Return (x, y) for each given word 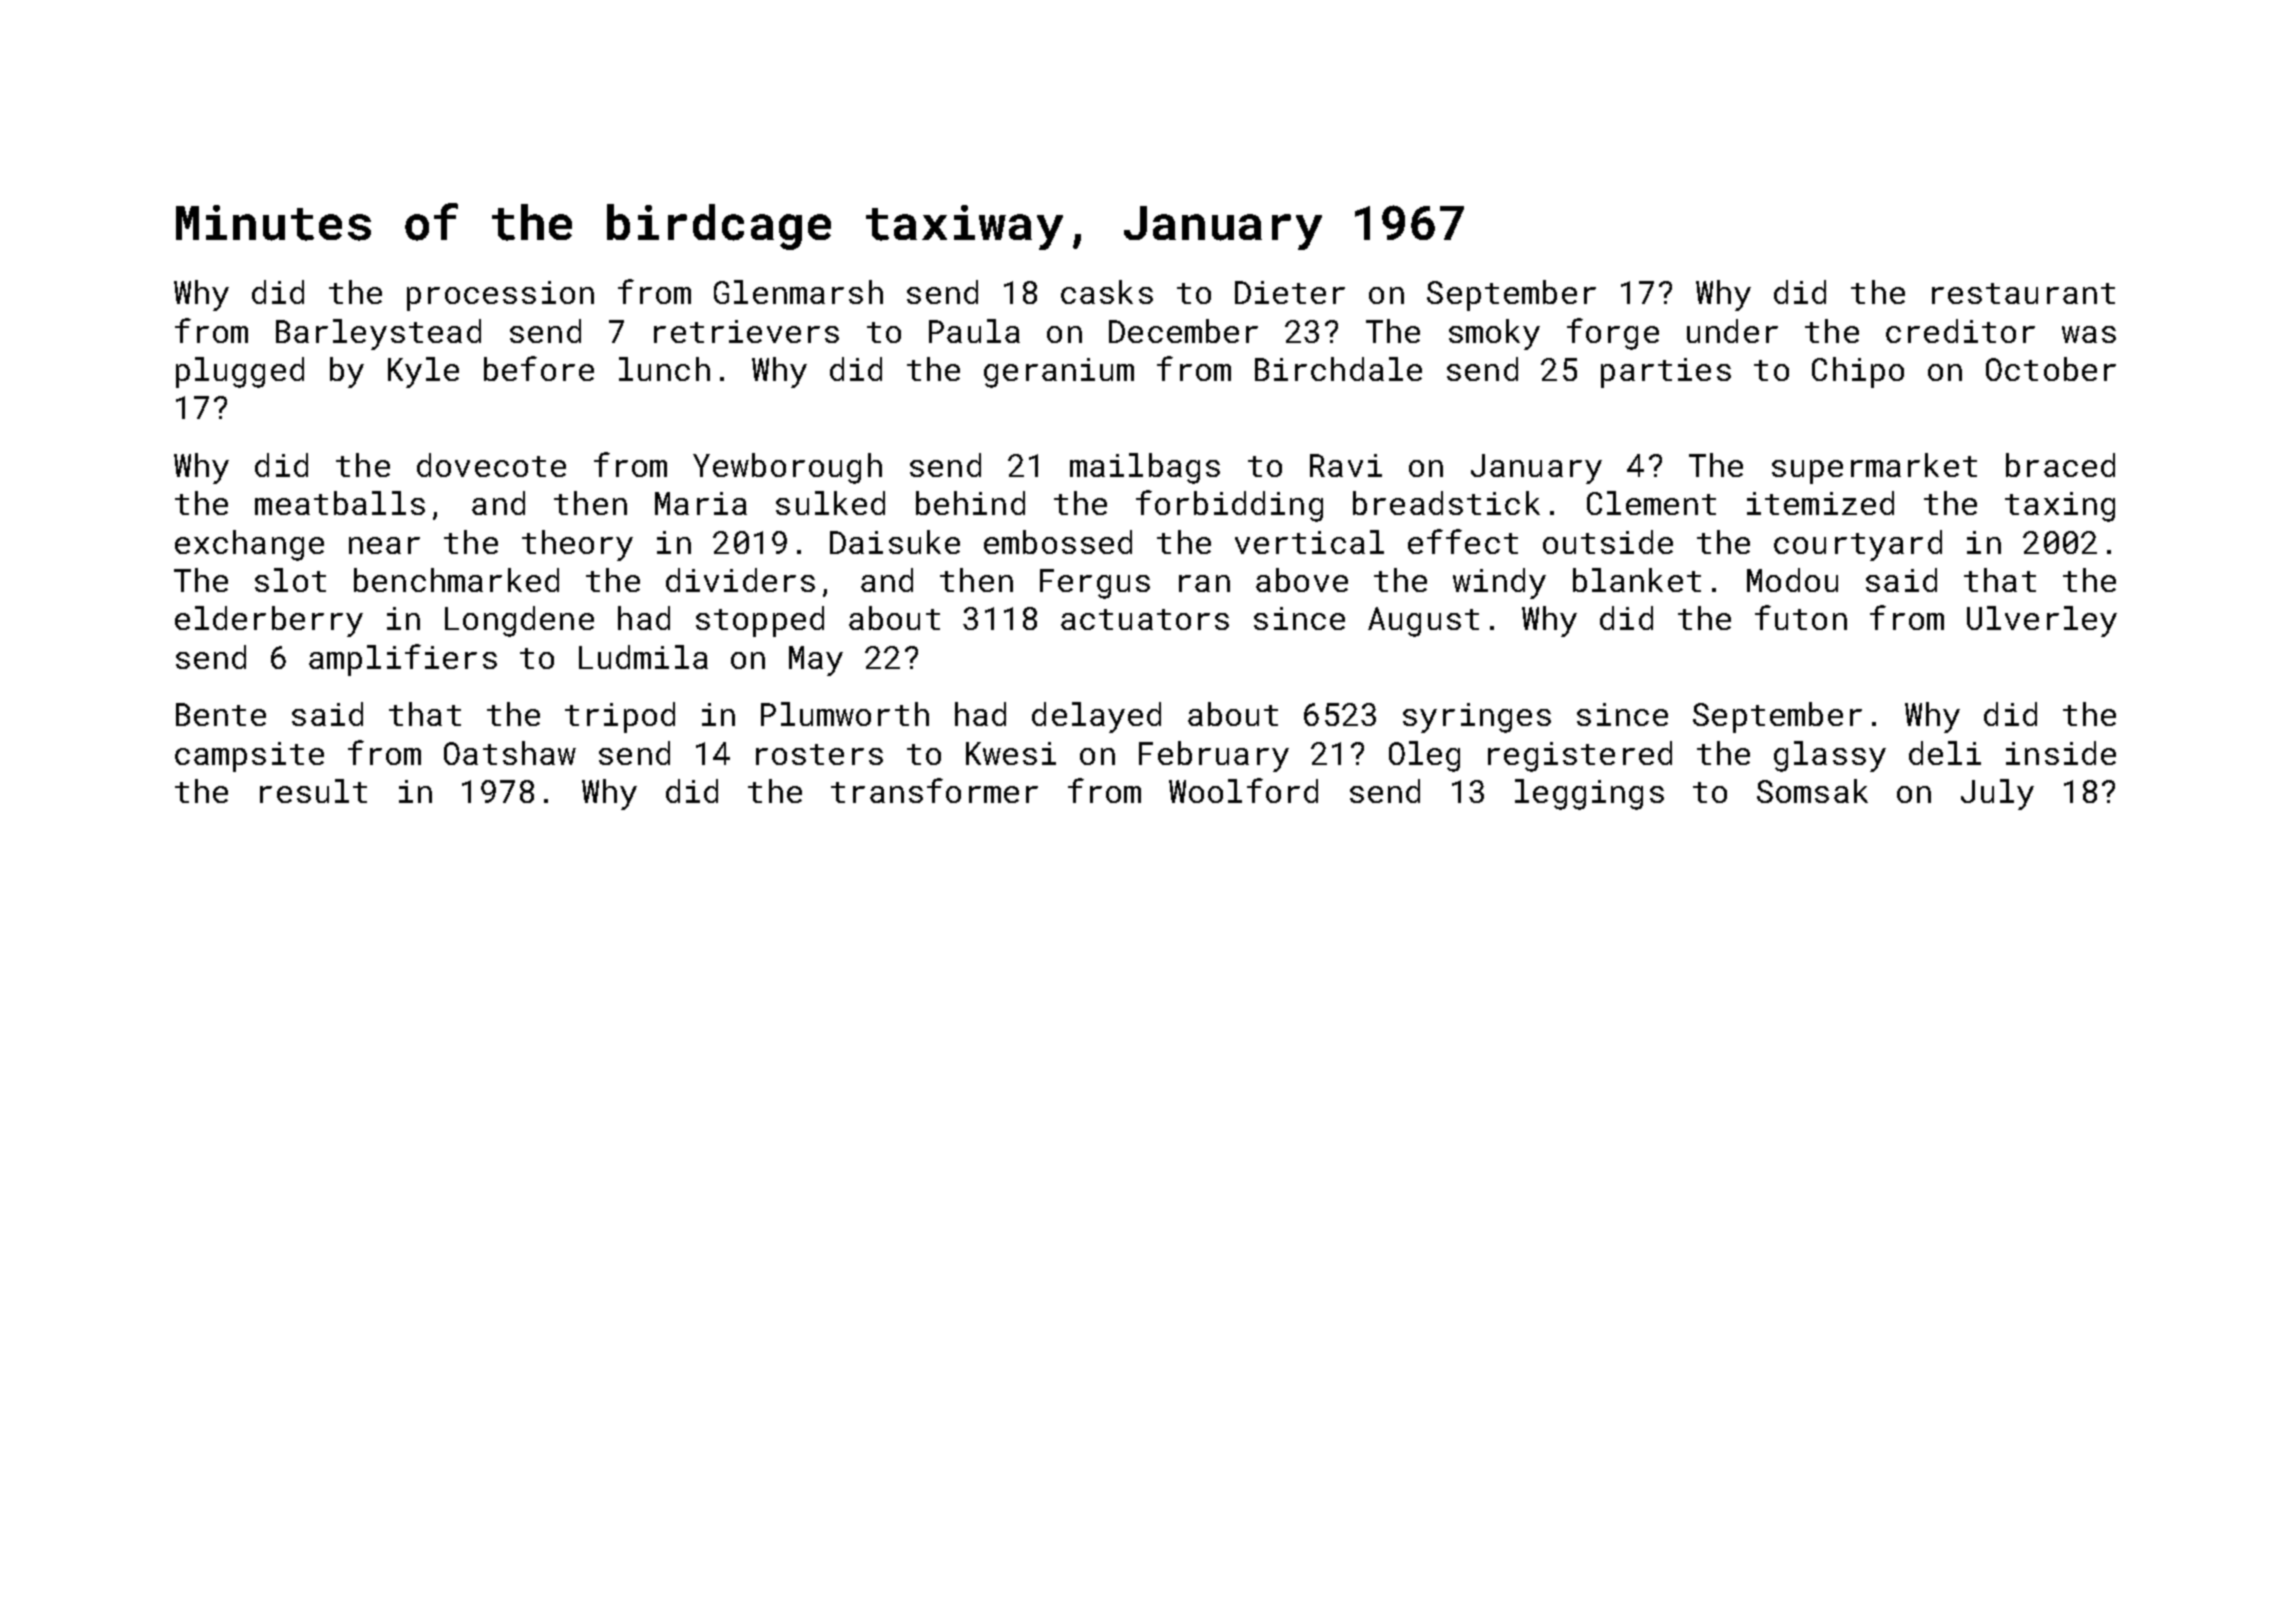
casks (1107, 292)
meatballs (340, 503)
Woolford (1243, 790)
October (2051, 369)
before (539, 368)
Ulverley (2042, 621)
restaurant (2023, 293)
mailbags (1145, 468)
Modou (1792, 580)
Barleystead (378, 334)
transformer (934, 790)
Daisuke (895, 542)
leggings (1589, 794)
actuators (1145, 619)
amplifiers (403, 660)
